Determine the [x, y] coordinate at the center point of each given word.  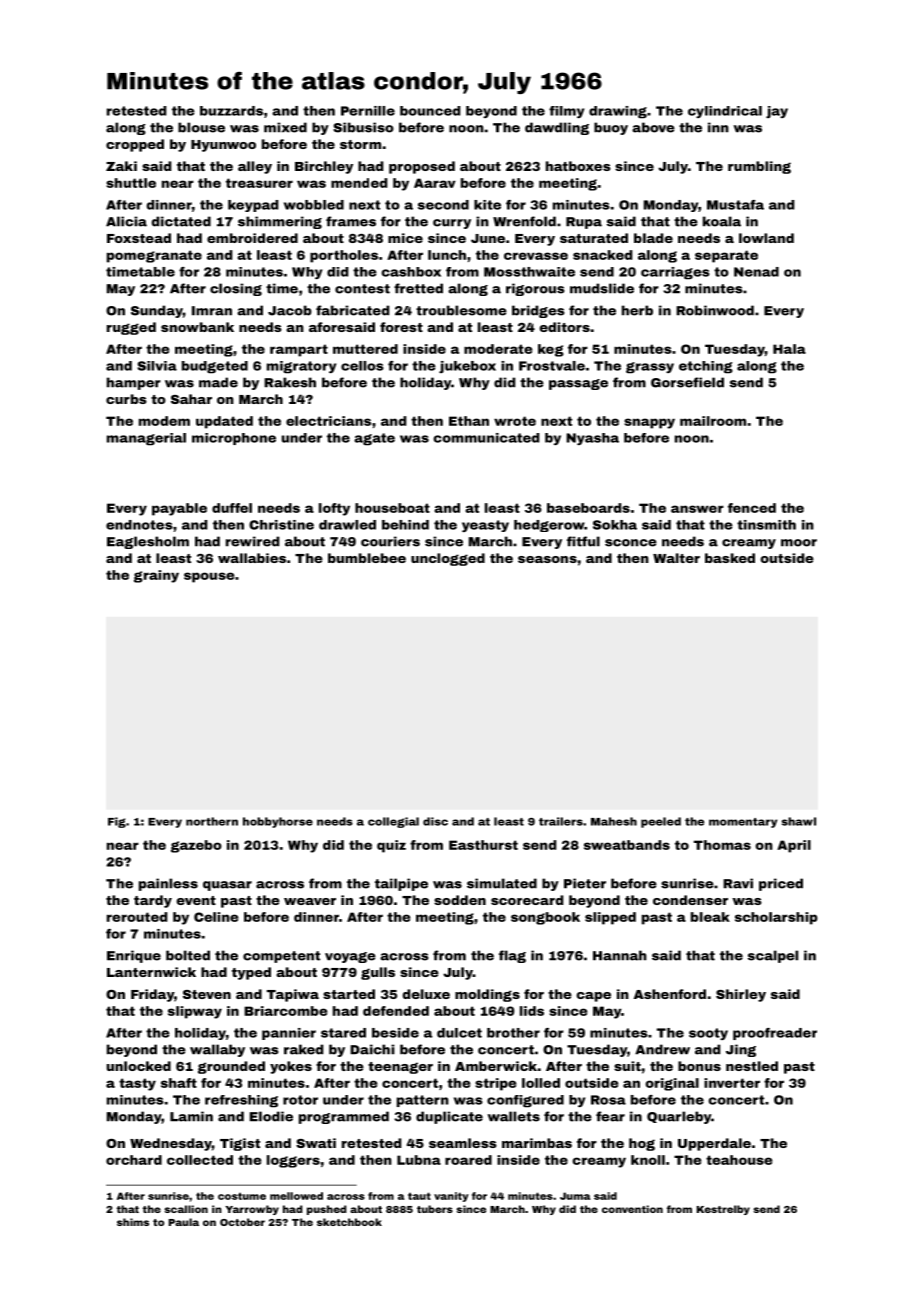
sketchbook [349, 1222]
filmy [566, 112]
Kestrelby [723, 1210]
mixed [285, 127]
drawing [618, 112]
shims [133, 1222]
